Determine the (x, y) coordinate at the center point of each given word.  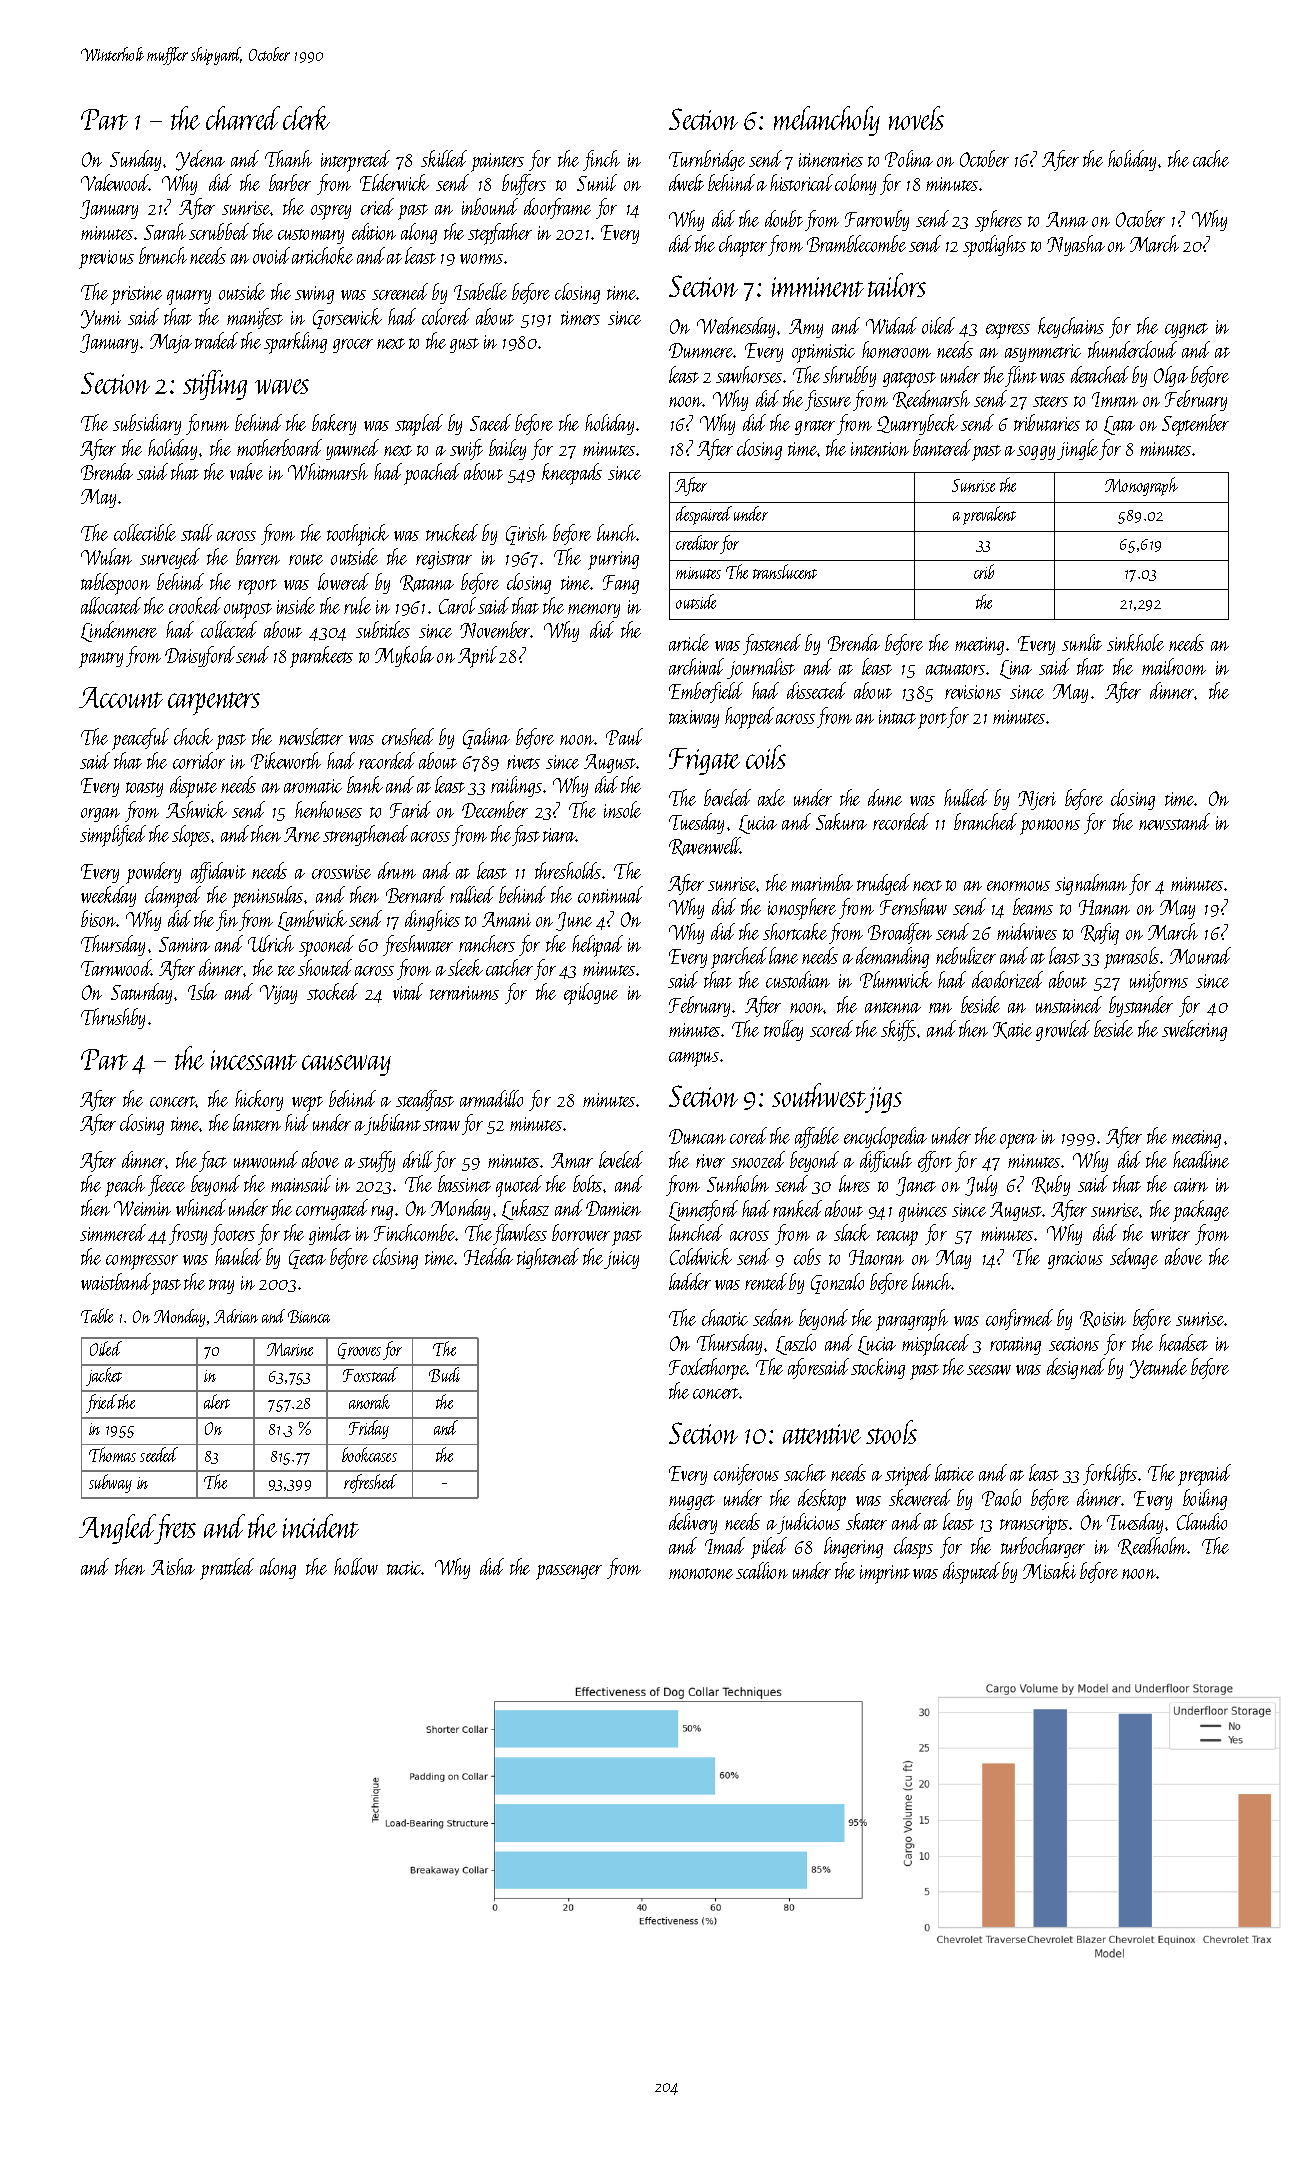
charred (243, 118)
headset (1183, 1342)
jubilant (393, 1124)
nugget (692, 1502)
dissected (816, 690)
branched (985, 821)
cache (1211, 158)
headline (1201, 1159)
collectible (145, 532)
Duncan (697, 1136)
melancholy (827, 121)
